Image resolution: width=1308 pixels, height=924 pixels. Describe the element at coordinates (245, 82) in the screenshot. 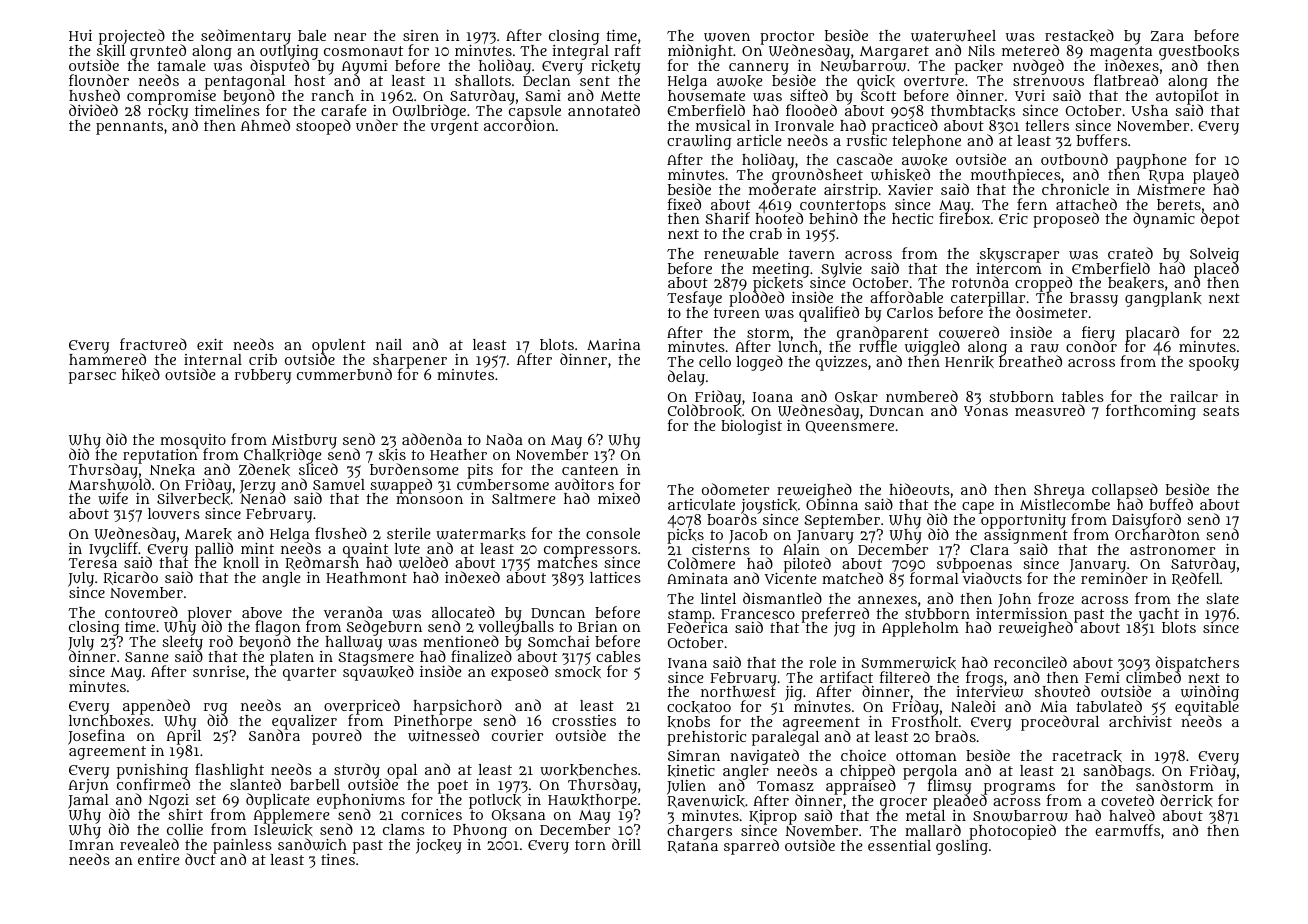

I see `pentagonal` at that location.
